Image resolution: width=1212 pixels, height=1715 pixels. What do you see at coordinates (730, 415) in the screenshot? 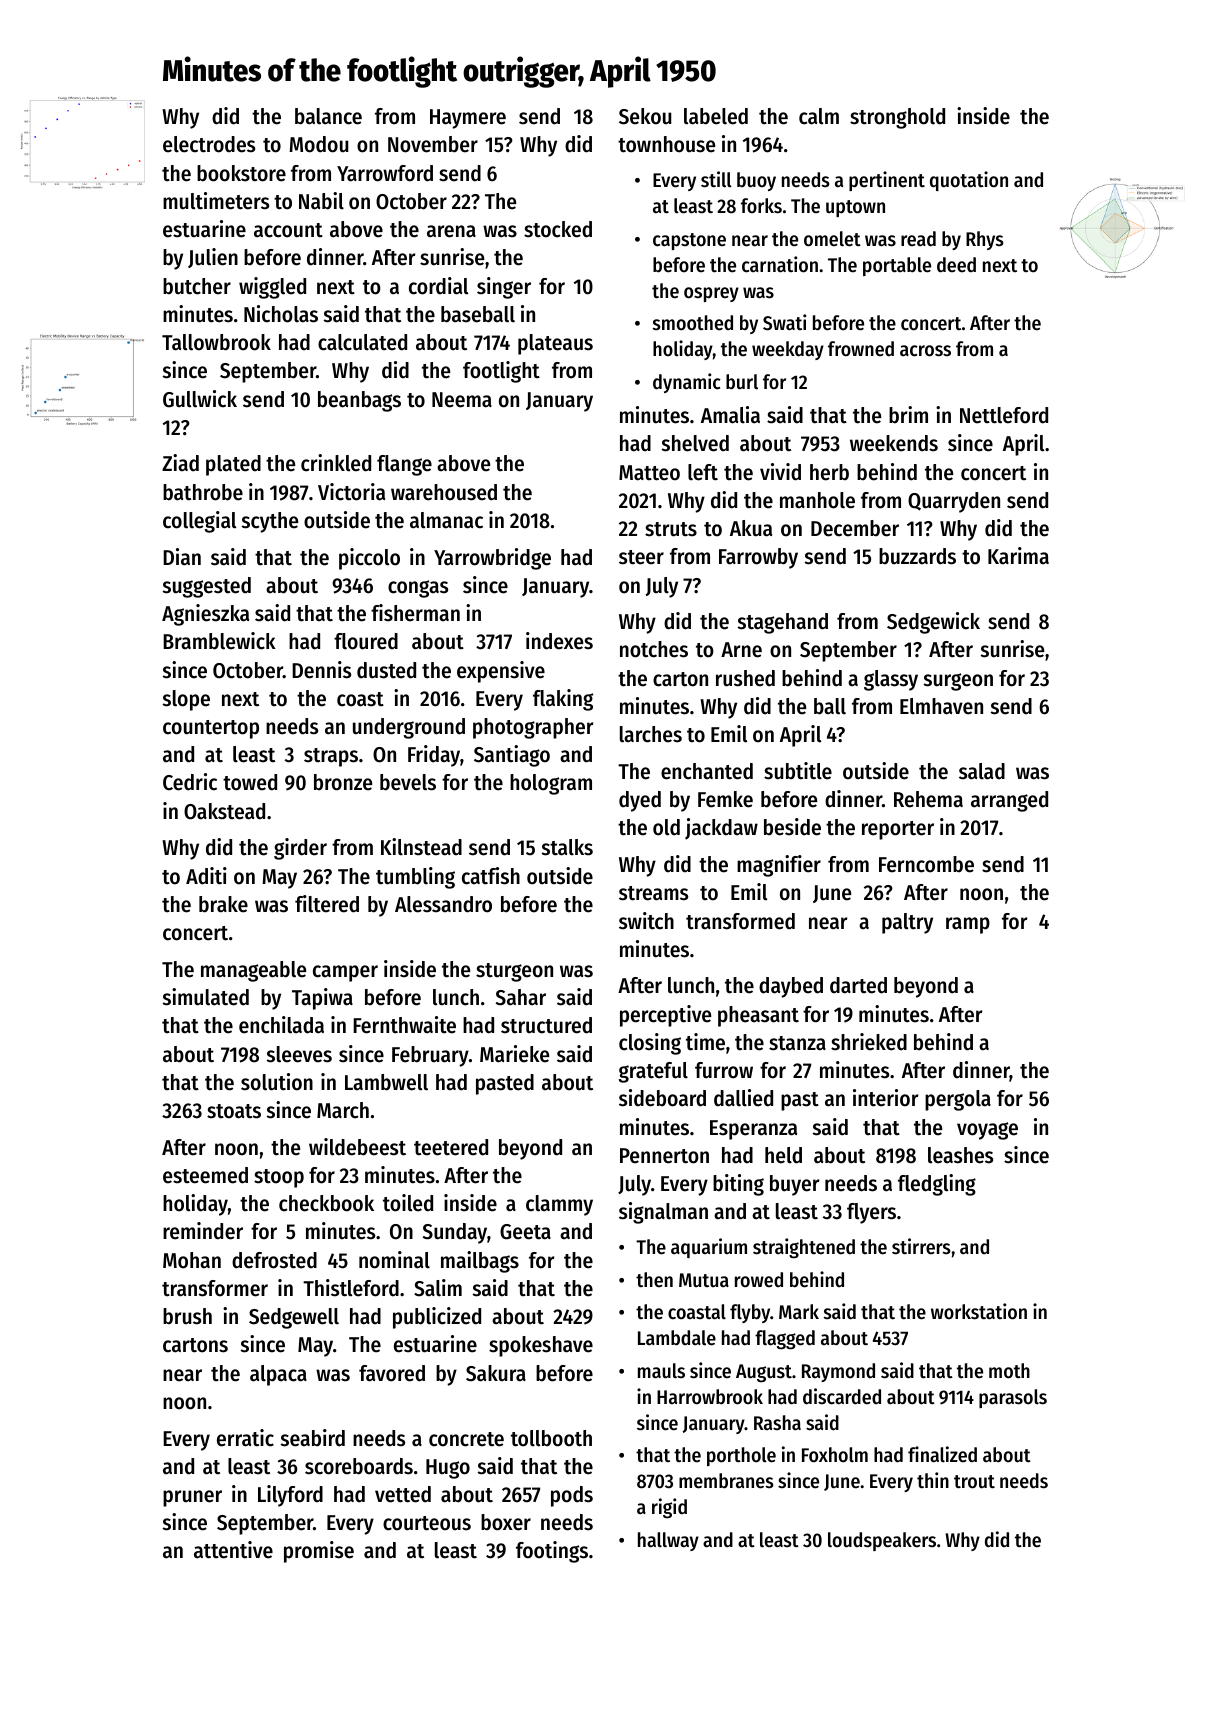
I see `Amalia` at bounding box center [730, 415].
